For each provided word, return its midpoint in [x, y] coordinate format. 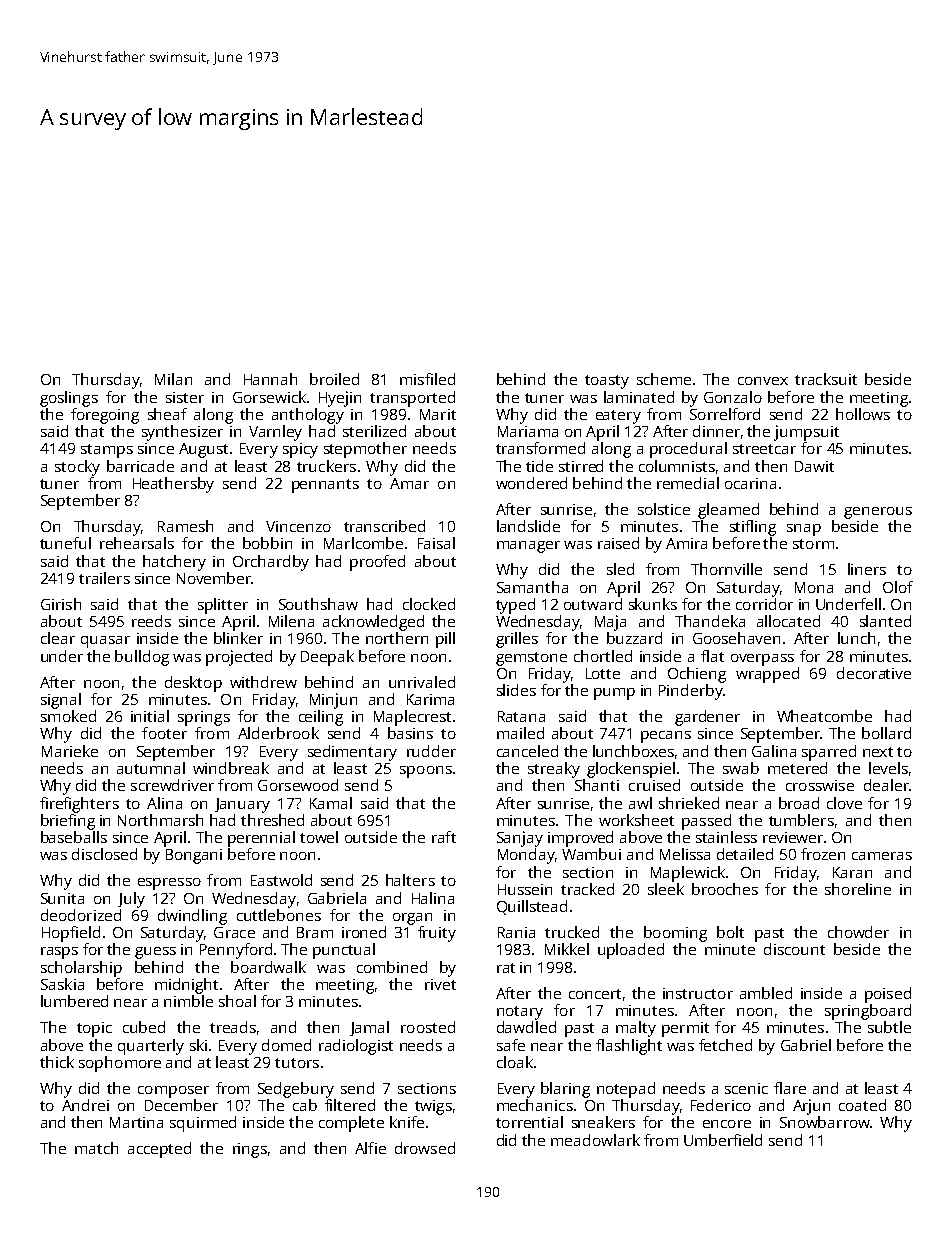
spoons [426, 772]
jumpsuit [806, 433]
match [96, 1148]
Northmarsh [160, 820]
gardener [707, 718]
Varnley [275, 433]
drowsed [425, 1148]
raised [618, 543]
